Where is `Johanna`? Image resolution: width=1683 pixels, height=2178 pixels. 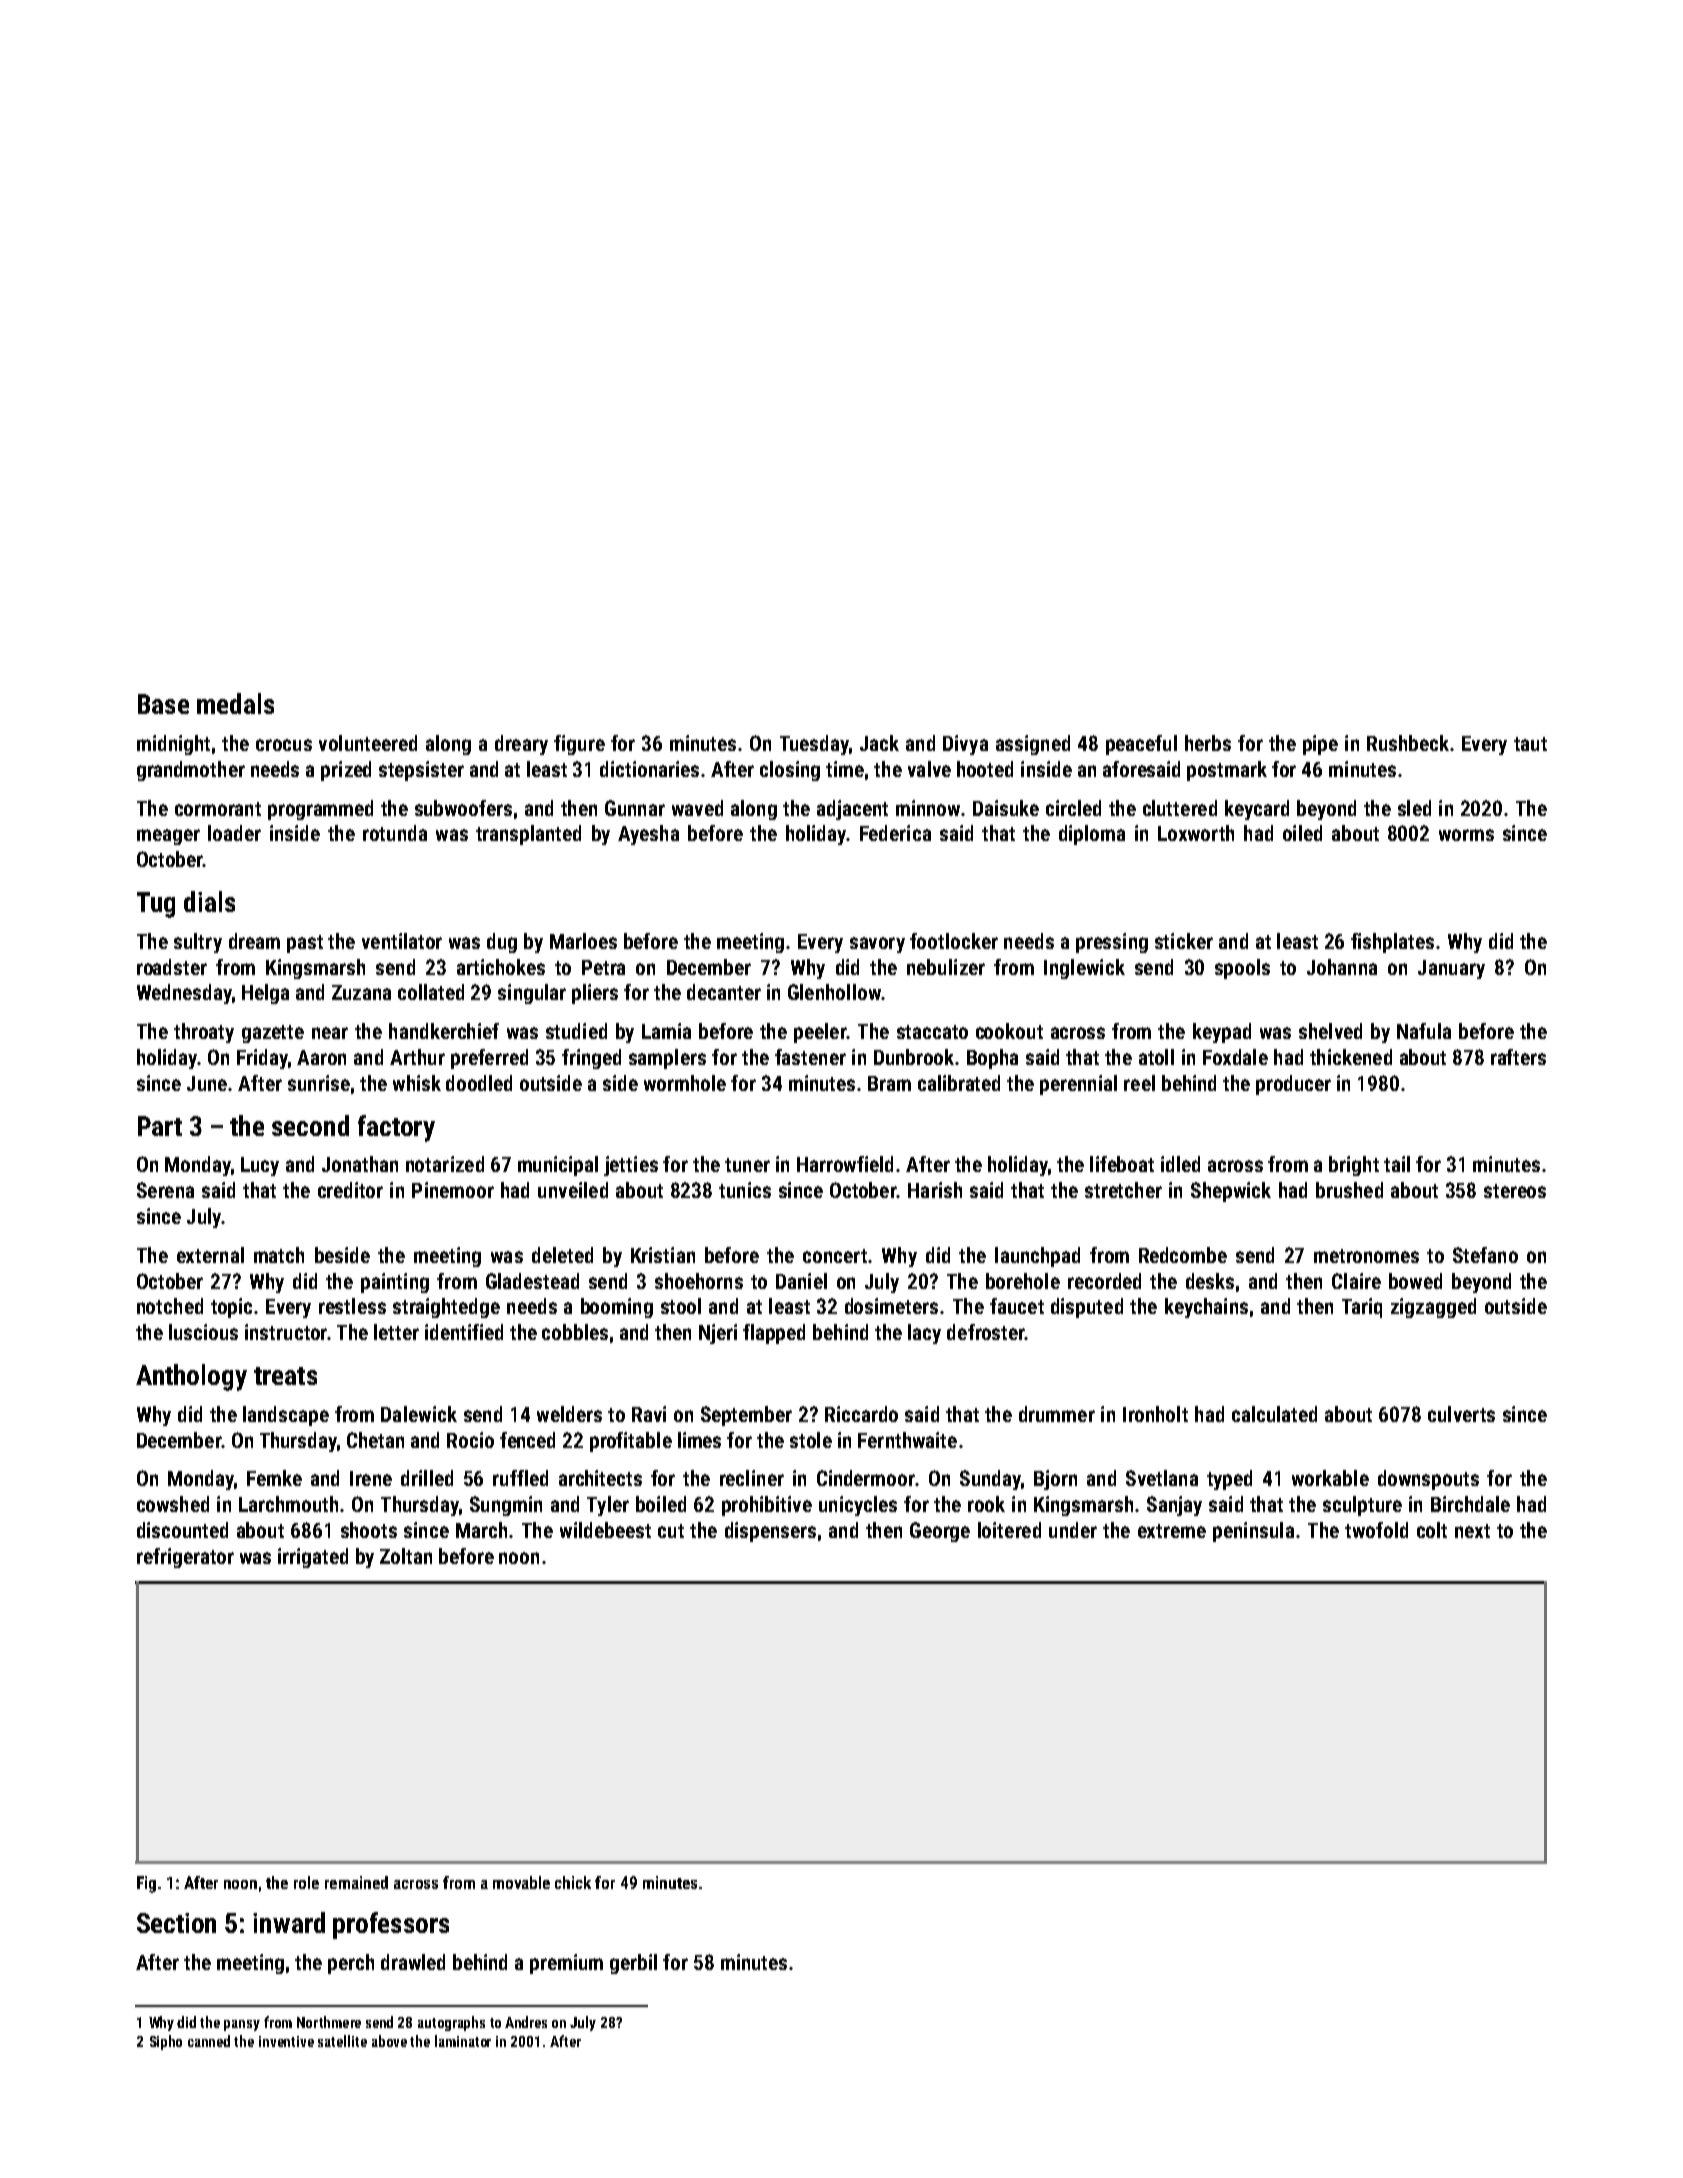 Johanna is located at coordinates (1342, 967).
